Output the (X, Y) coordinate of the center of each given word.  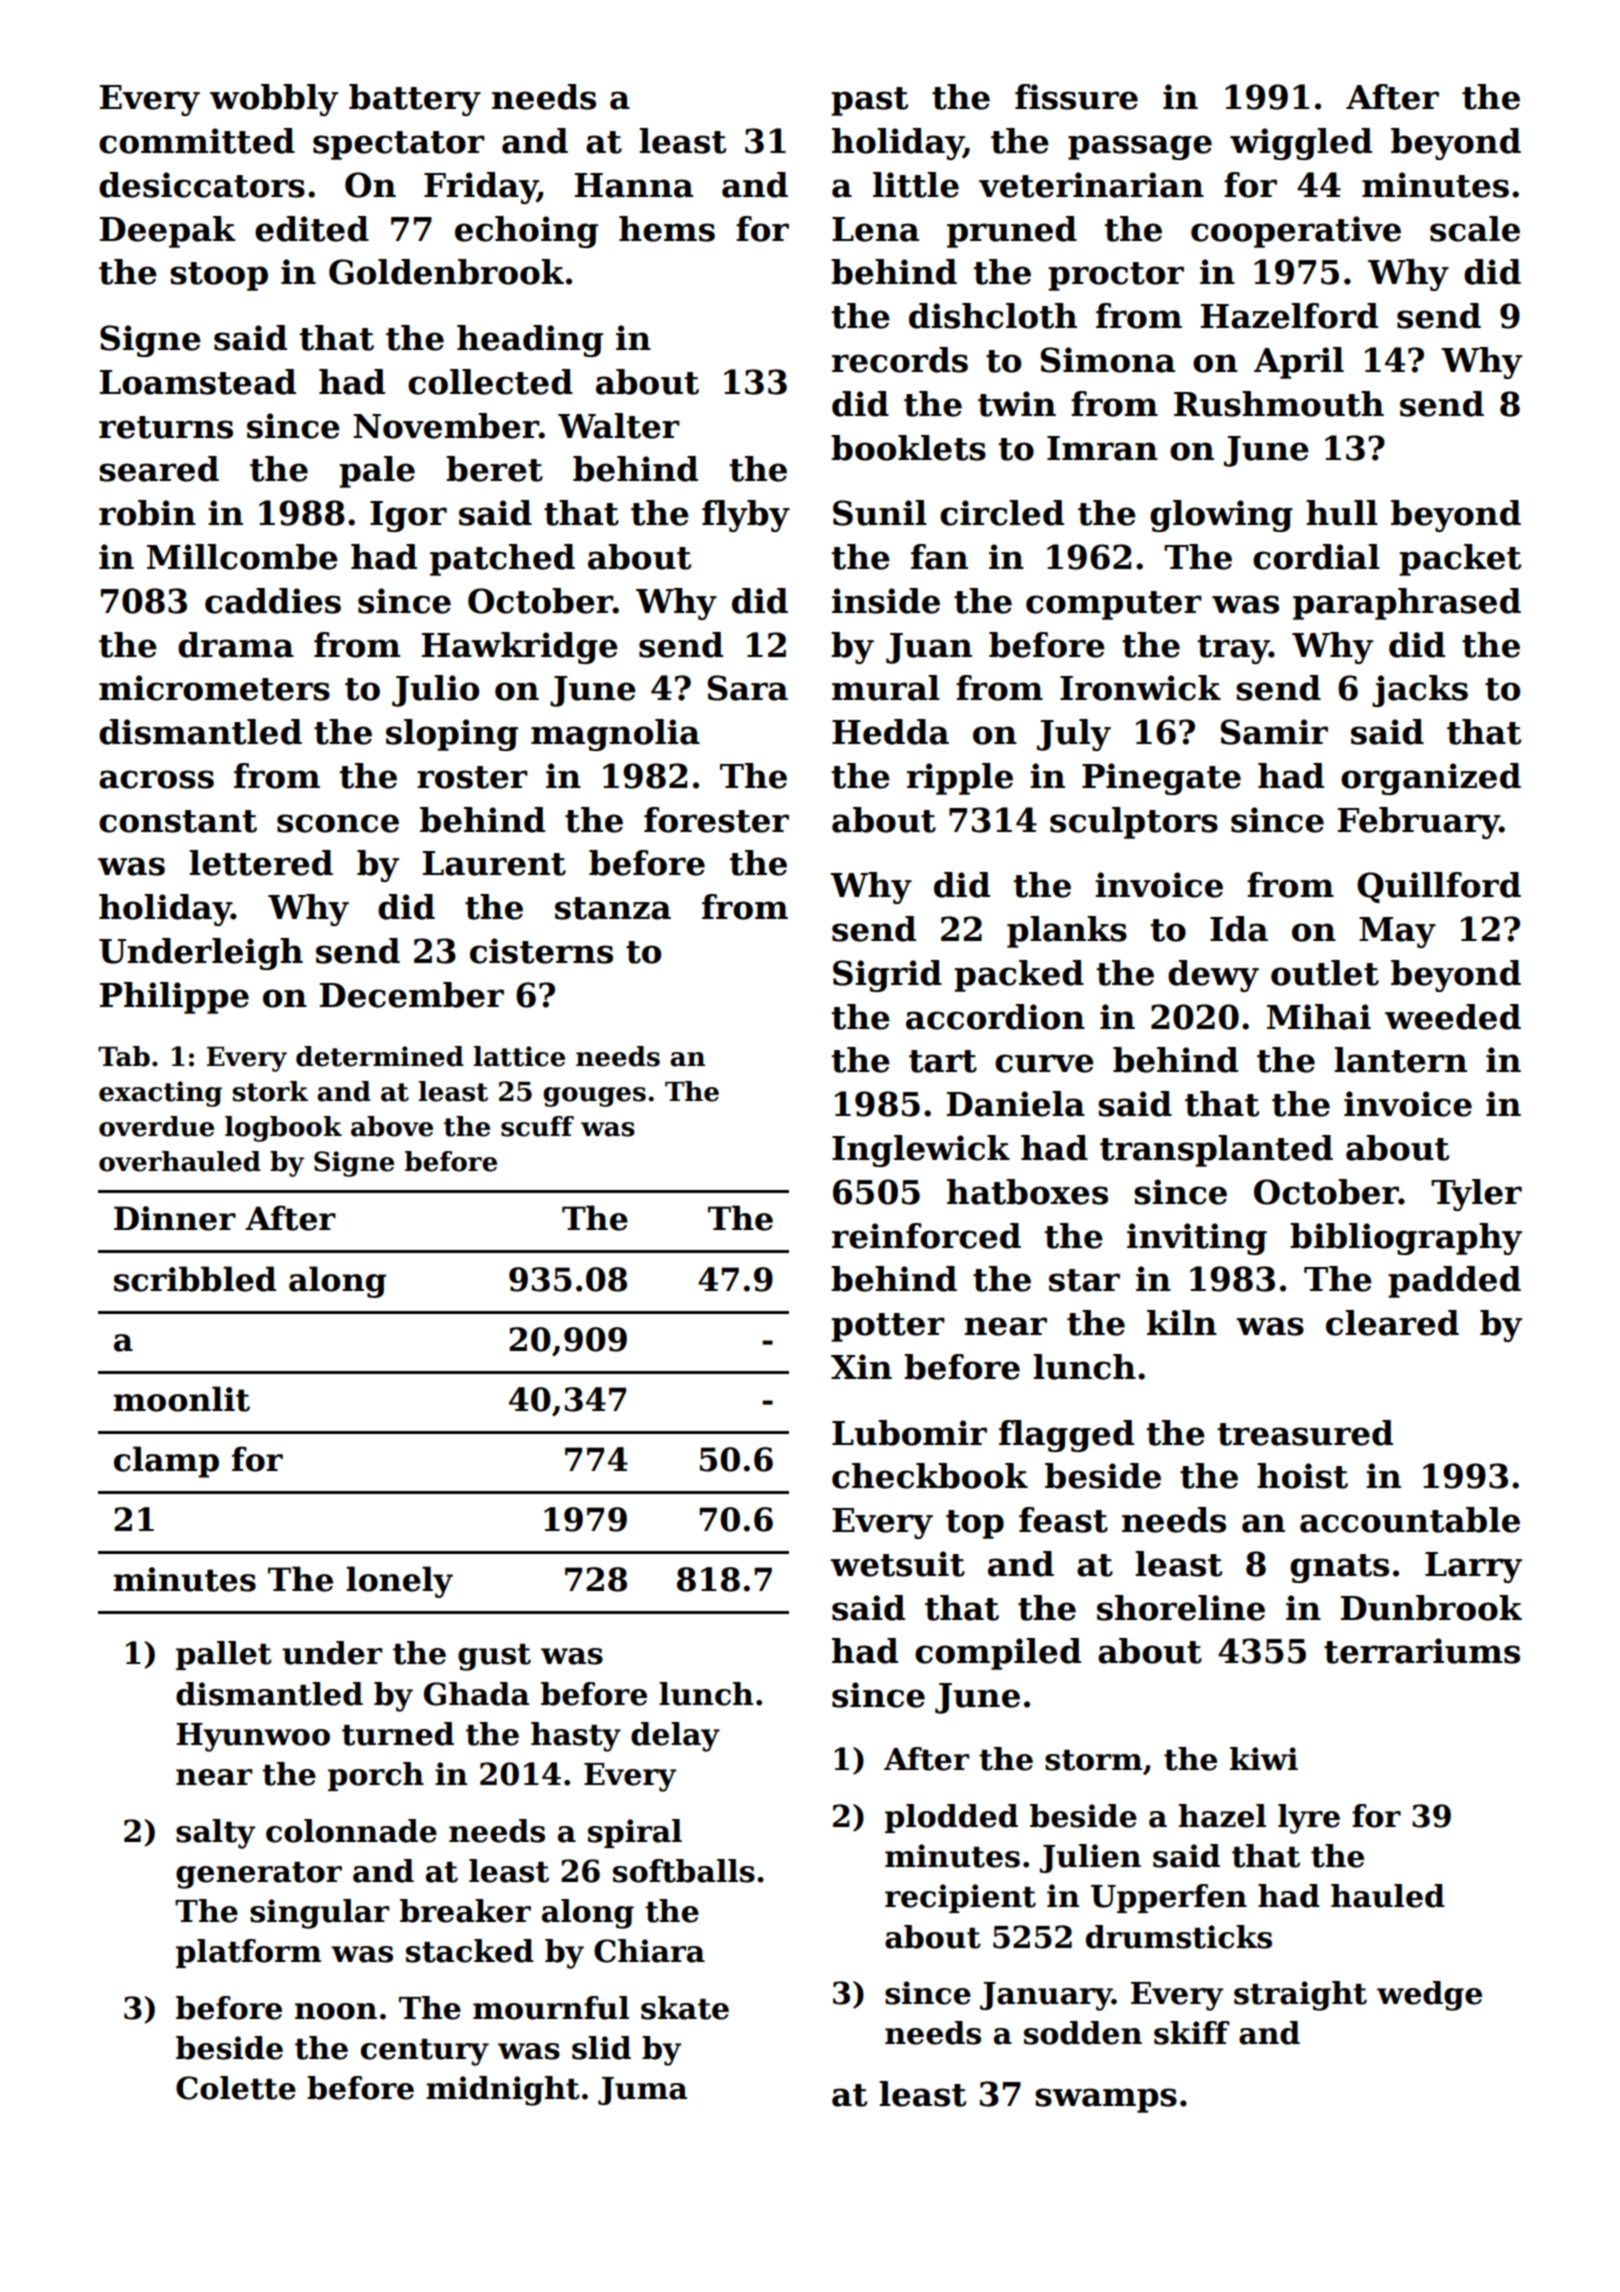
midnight (503, 2091)
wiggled (1301, 144)
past (869, 101)
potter (888, 1327)
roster (472, 777)
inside (886, 601)
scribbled (195, 1279)
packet (1460, 560)
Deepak (168, 232)
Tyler (1476, 1195)
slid (601, 2048)
